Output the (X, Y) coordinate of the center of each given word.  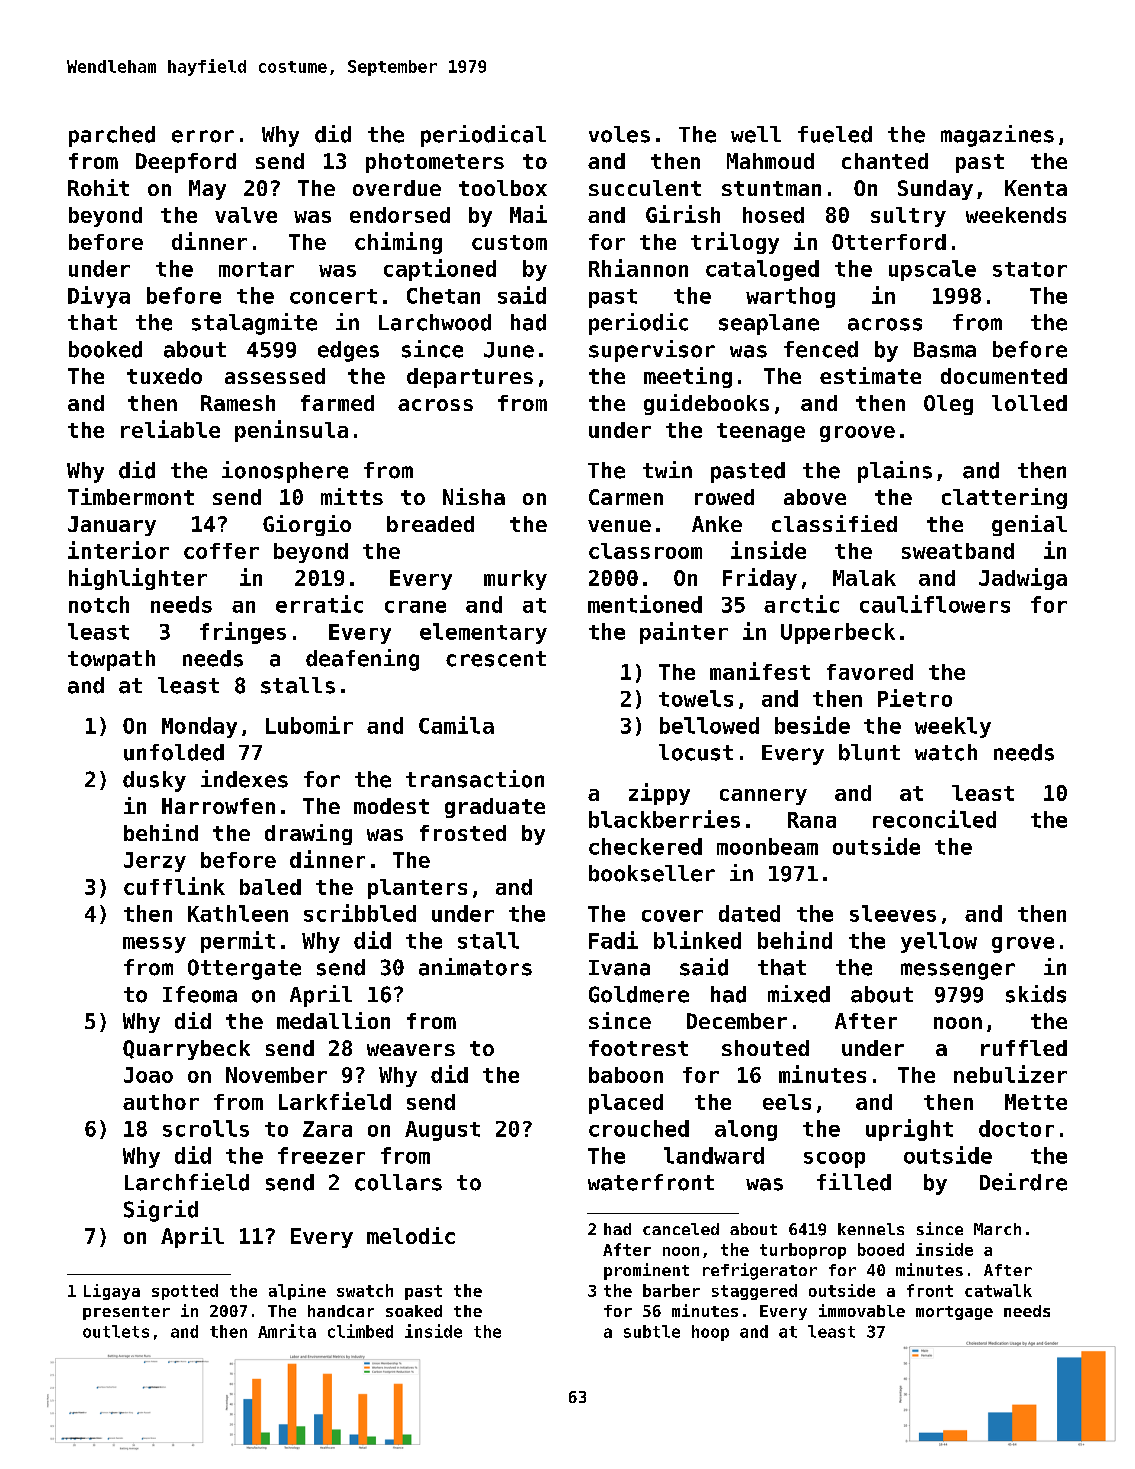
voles (619, 134)
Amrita (287, 1331)
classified (834, 523)
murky (515, 580)
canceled (681, 1229)
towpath (111, 660)
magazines (997, 136)
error (203, 136)
